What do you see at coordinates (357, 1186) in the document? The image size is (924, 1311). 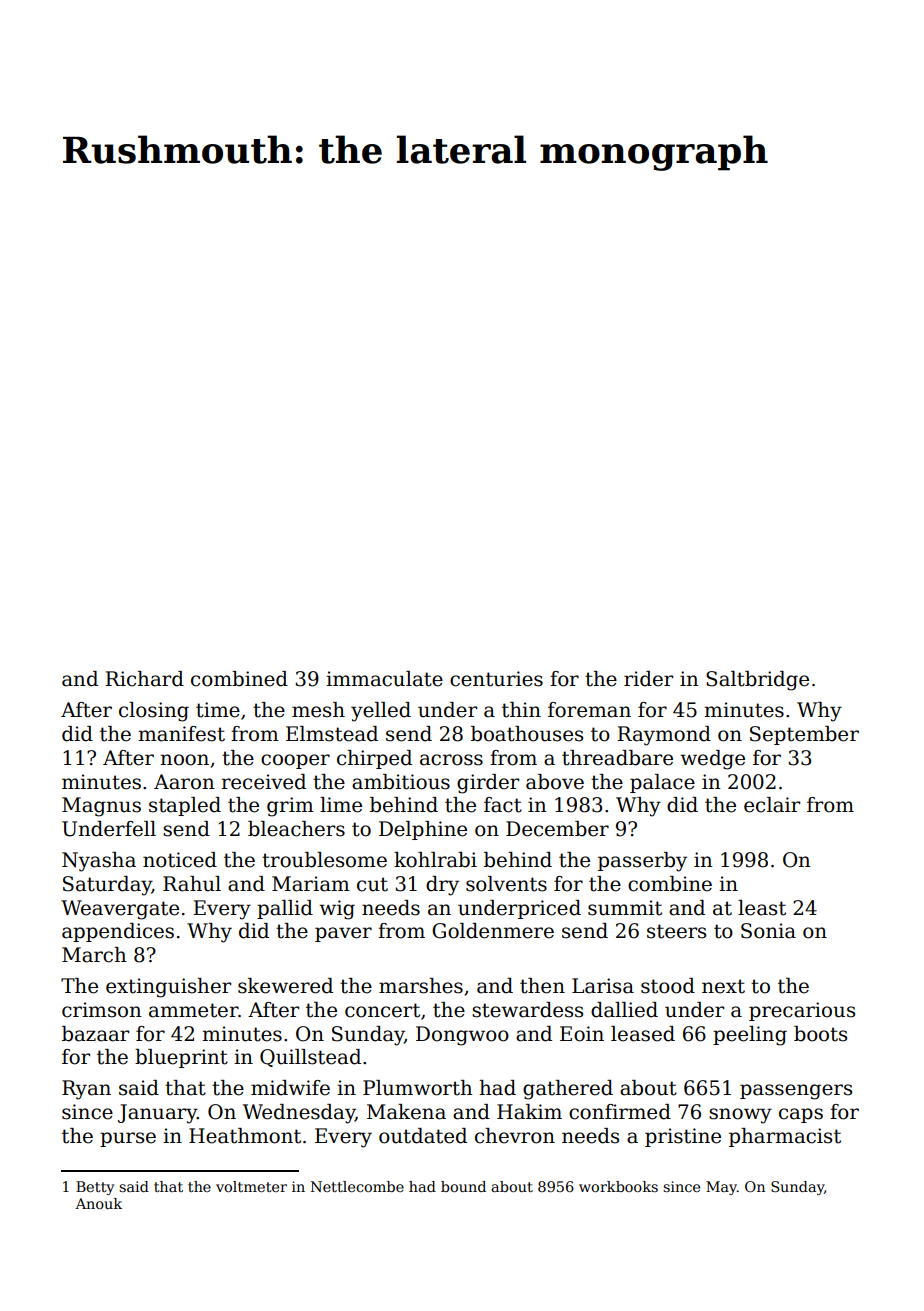 I see `Nettlecombe` at bounding box center [357, 1186].
